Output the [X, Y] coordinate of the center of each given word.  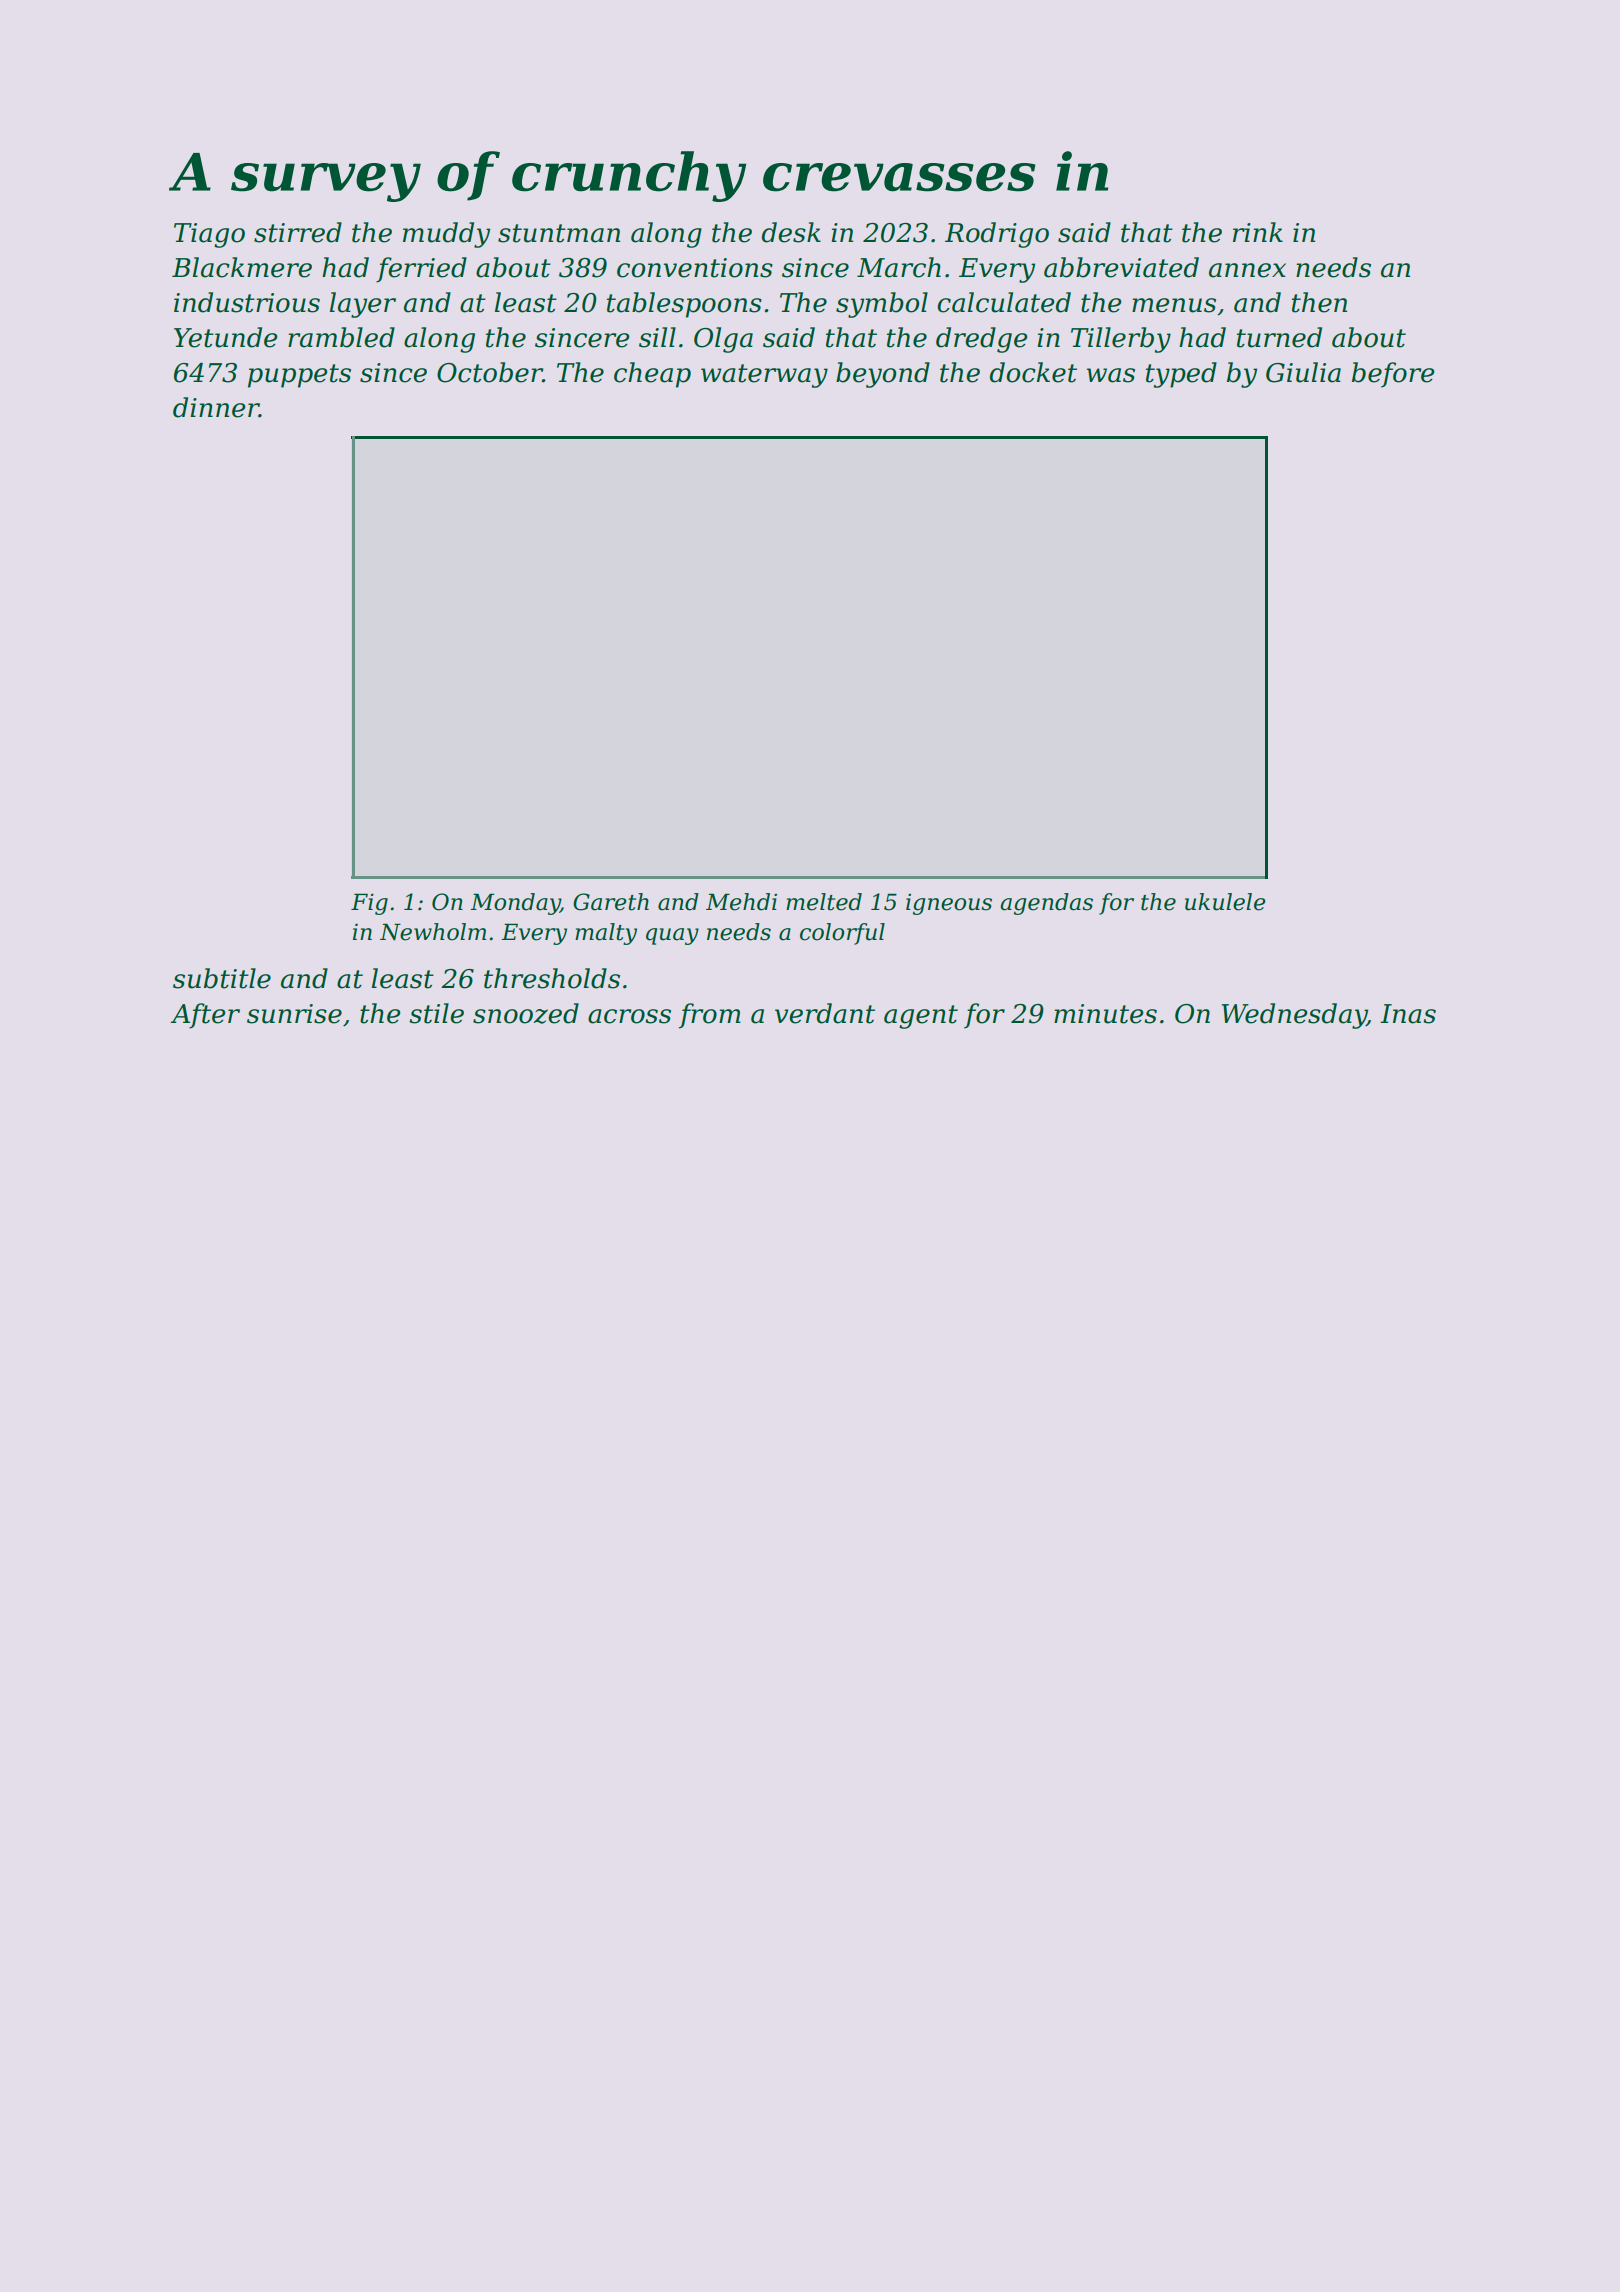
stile [436, 1013]
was [1111, 375]
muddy [446, 235]
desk [791, 232]
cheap [652, 375]
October [490, 372]
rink [1258, 232]
